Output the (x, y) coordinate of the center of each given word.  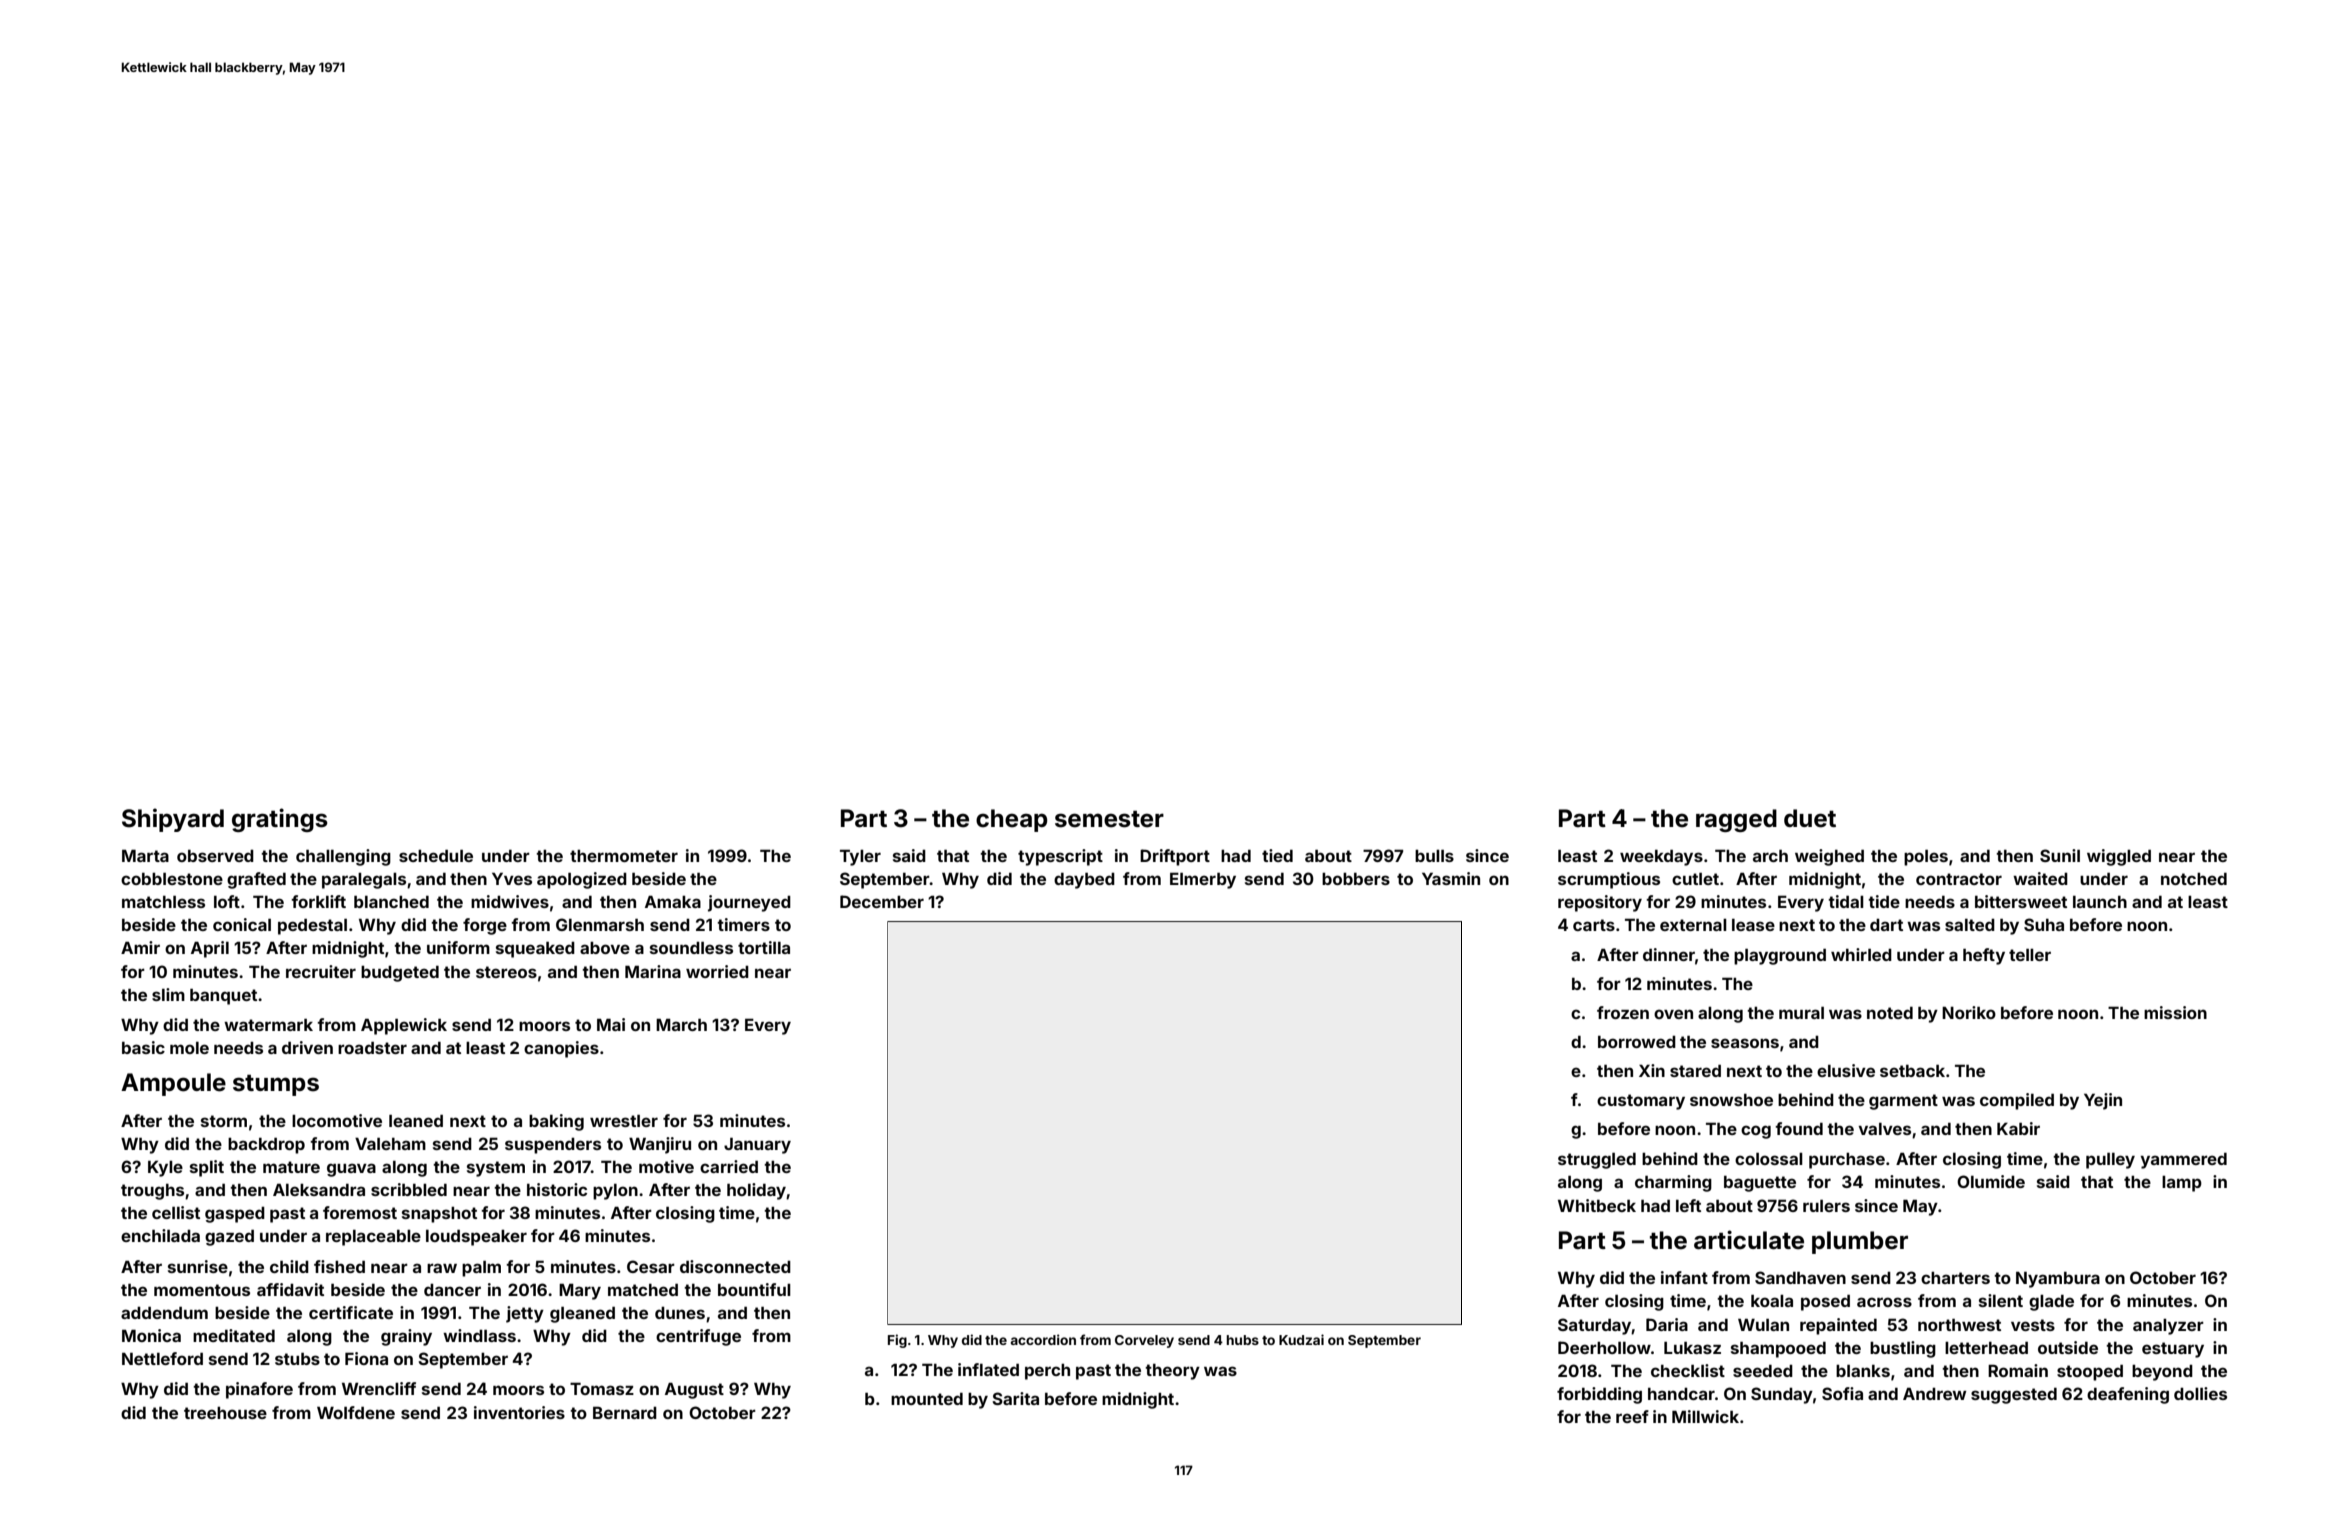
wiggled (2119, 857)
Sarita (1015, 1398)
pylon (615, 1191)
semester (1109, 819)
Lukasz (1692, 1347)
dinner (1669, 954)
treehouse (225, 1413)
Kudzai (1301, 1339)
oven (1673, 1014)
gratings (280, 820)
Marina (653, 971)
